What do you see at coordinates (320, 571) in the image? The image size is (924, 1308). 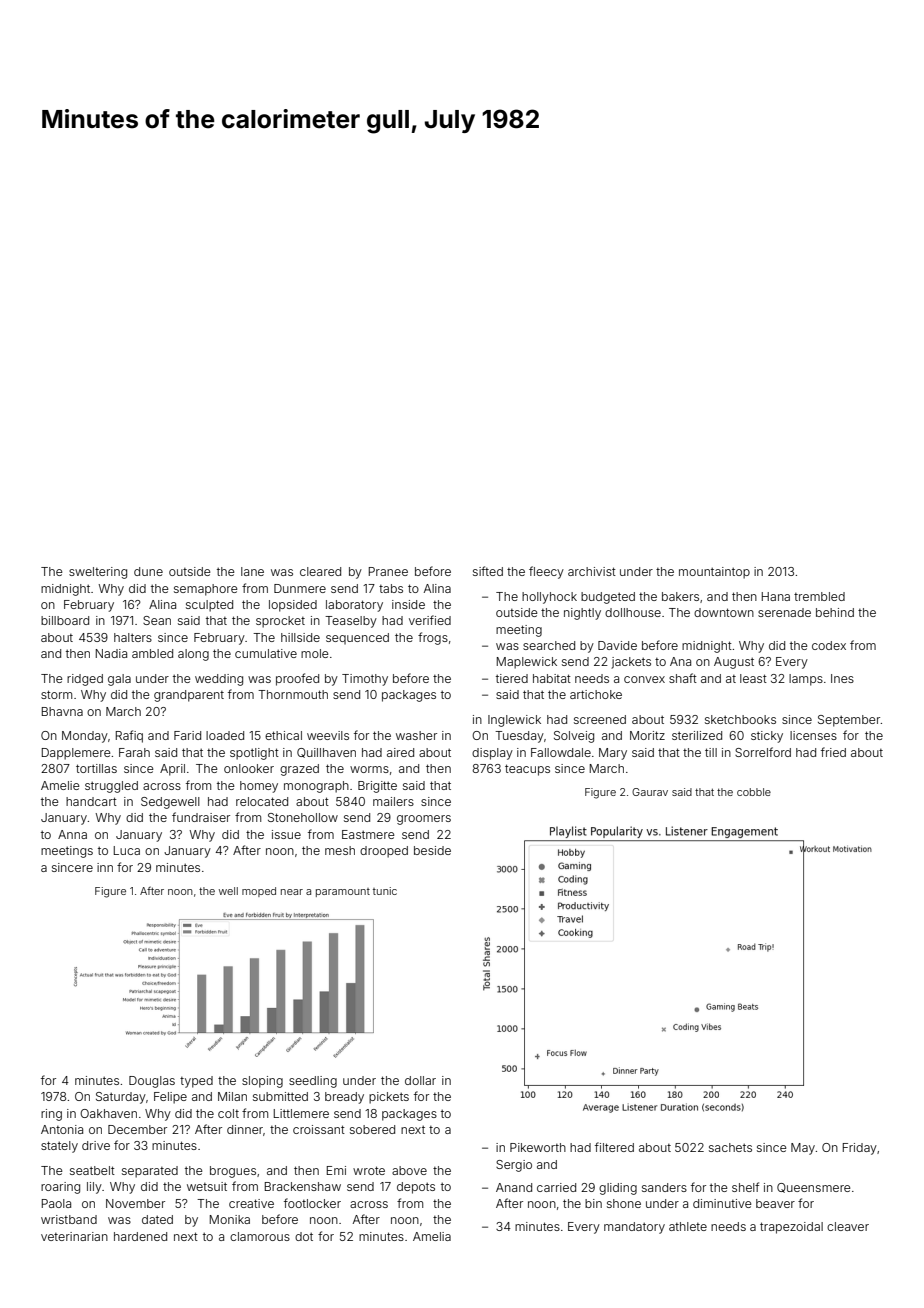 I see `cleared` at bounding box center [320, 571].
